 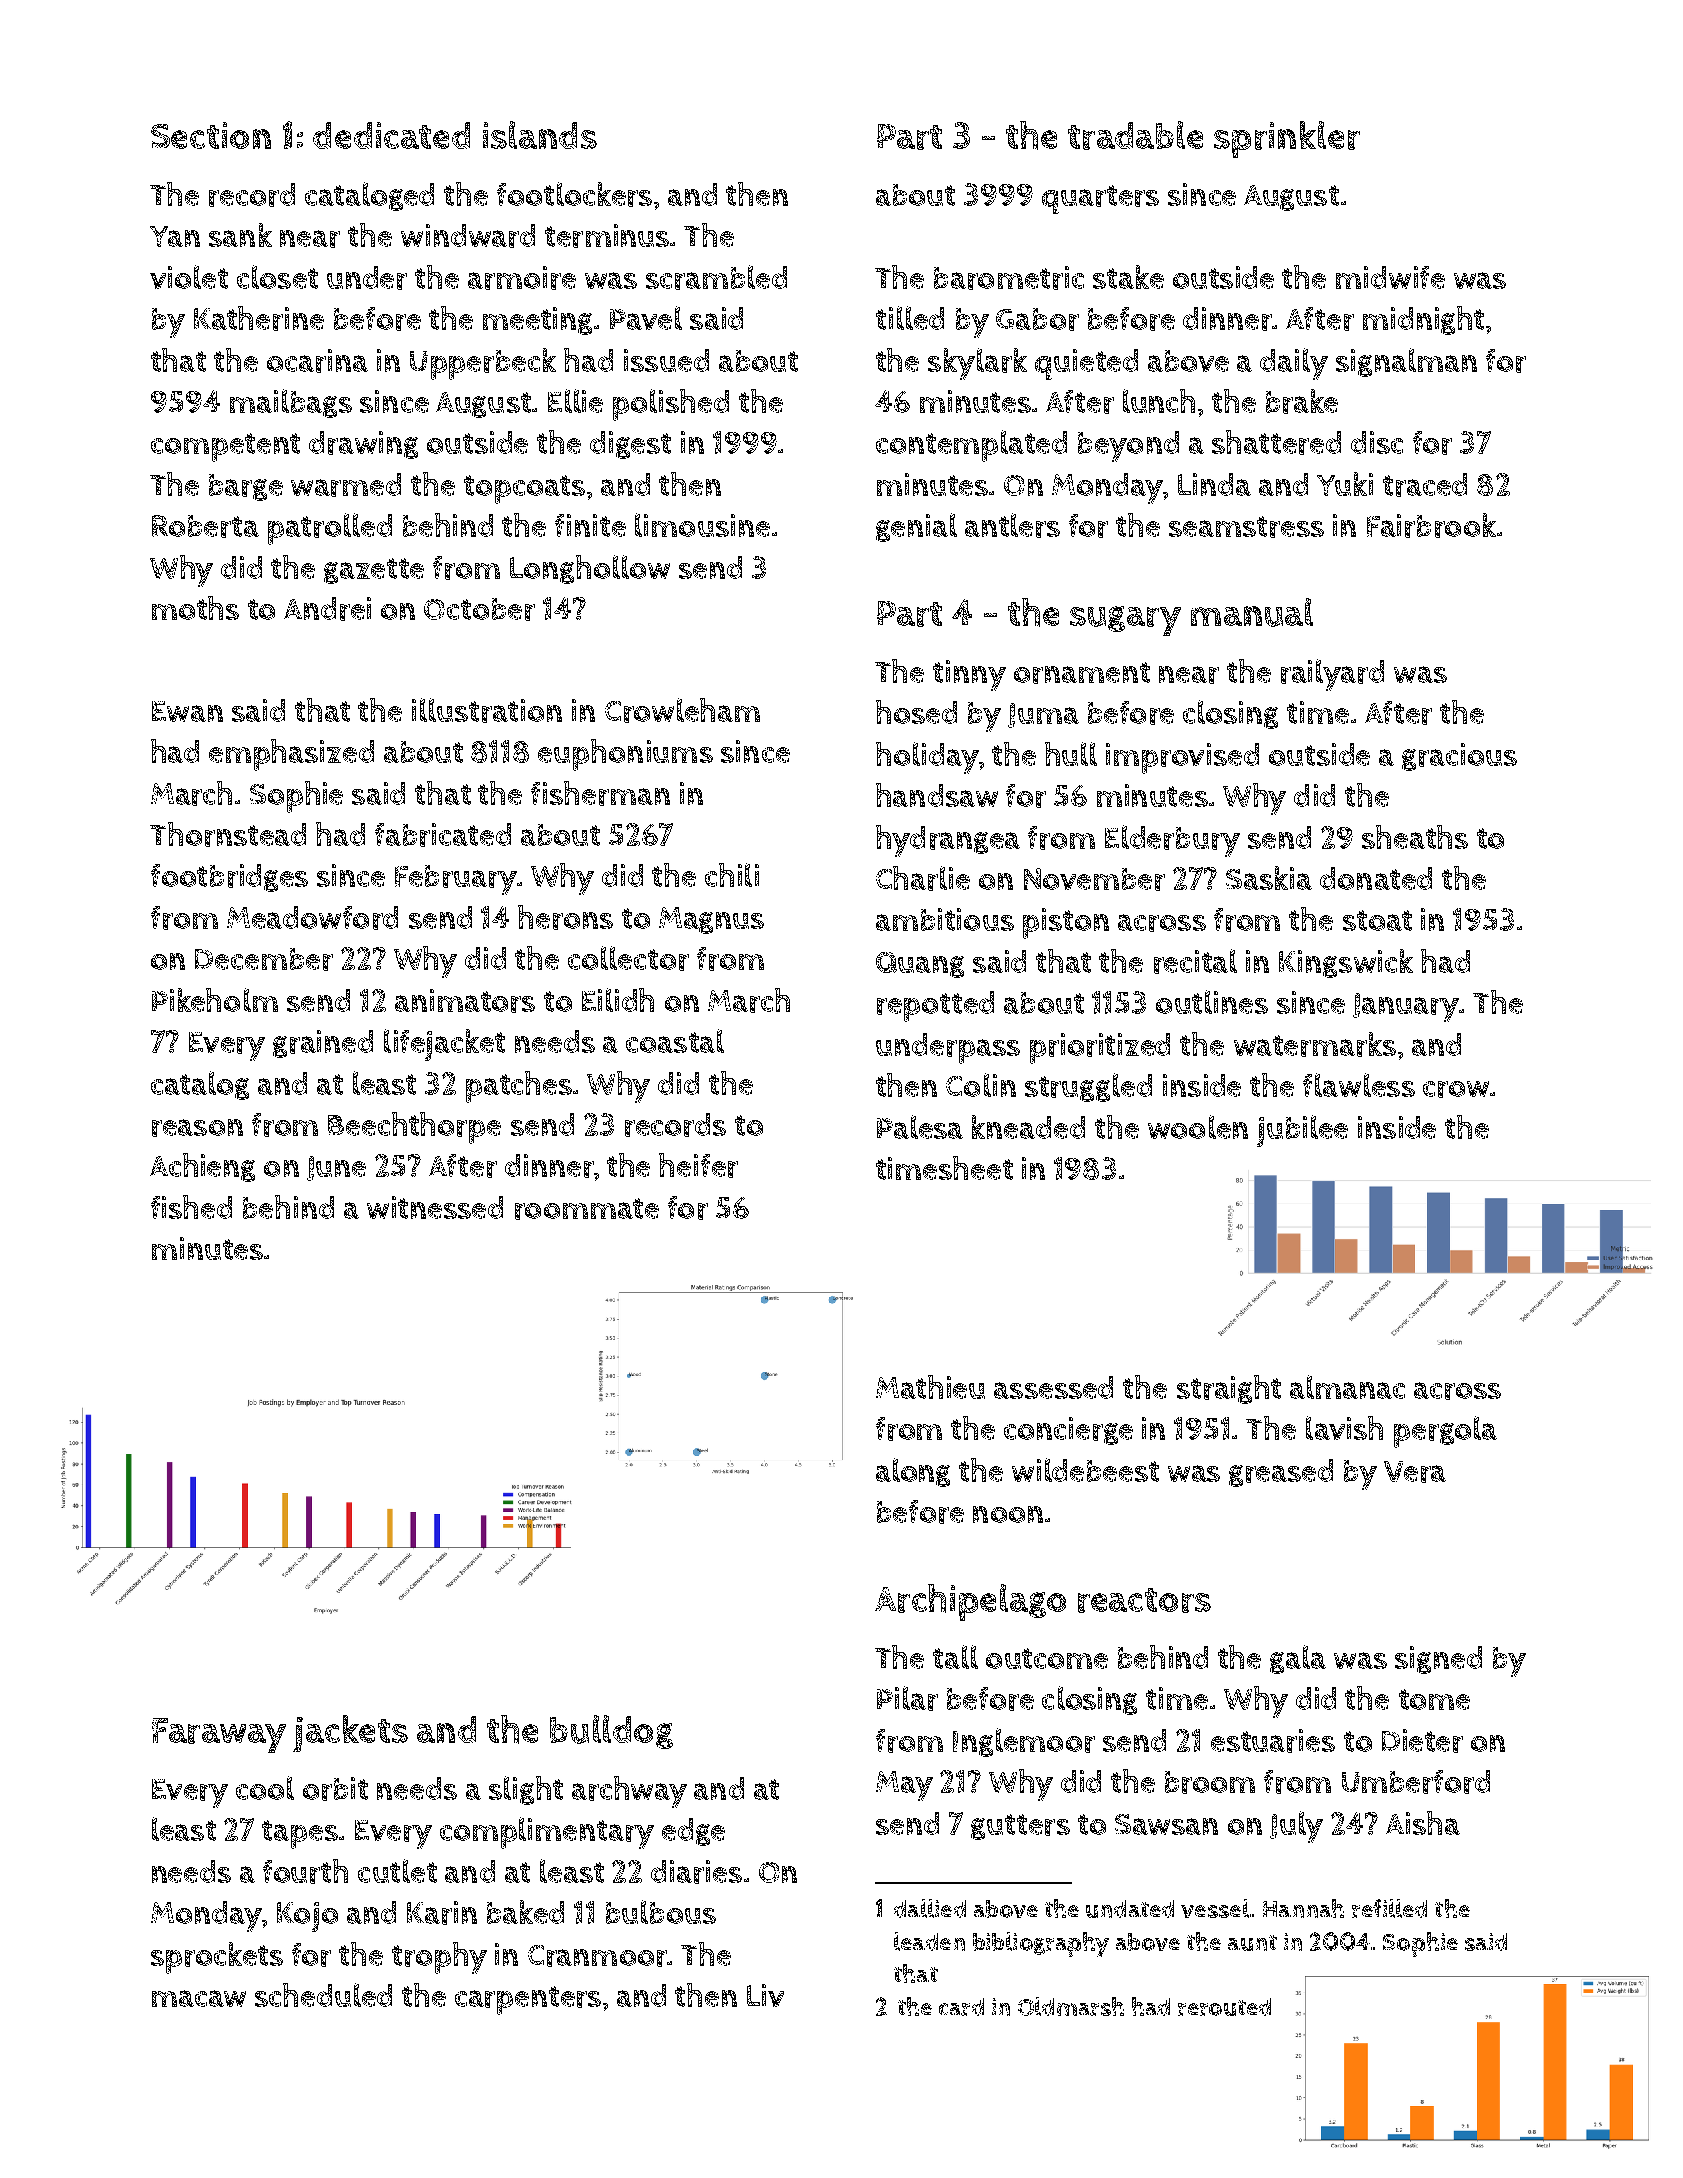 What do you see at coordinates (907, 1698) in the screenshot?
I see `Pilar` at bounding box center [907, 1698].
